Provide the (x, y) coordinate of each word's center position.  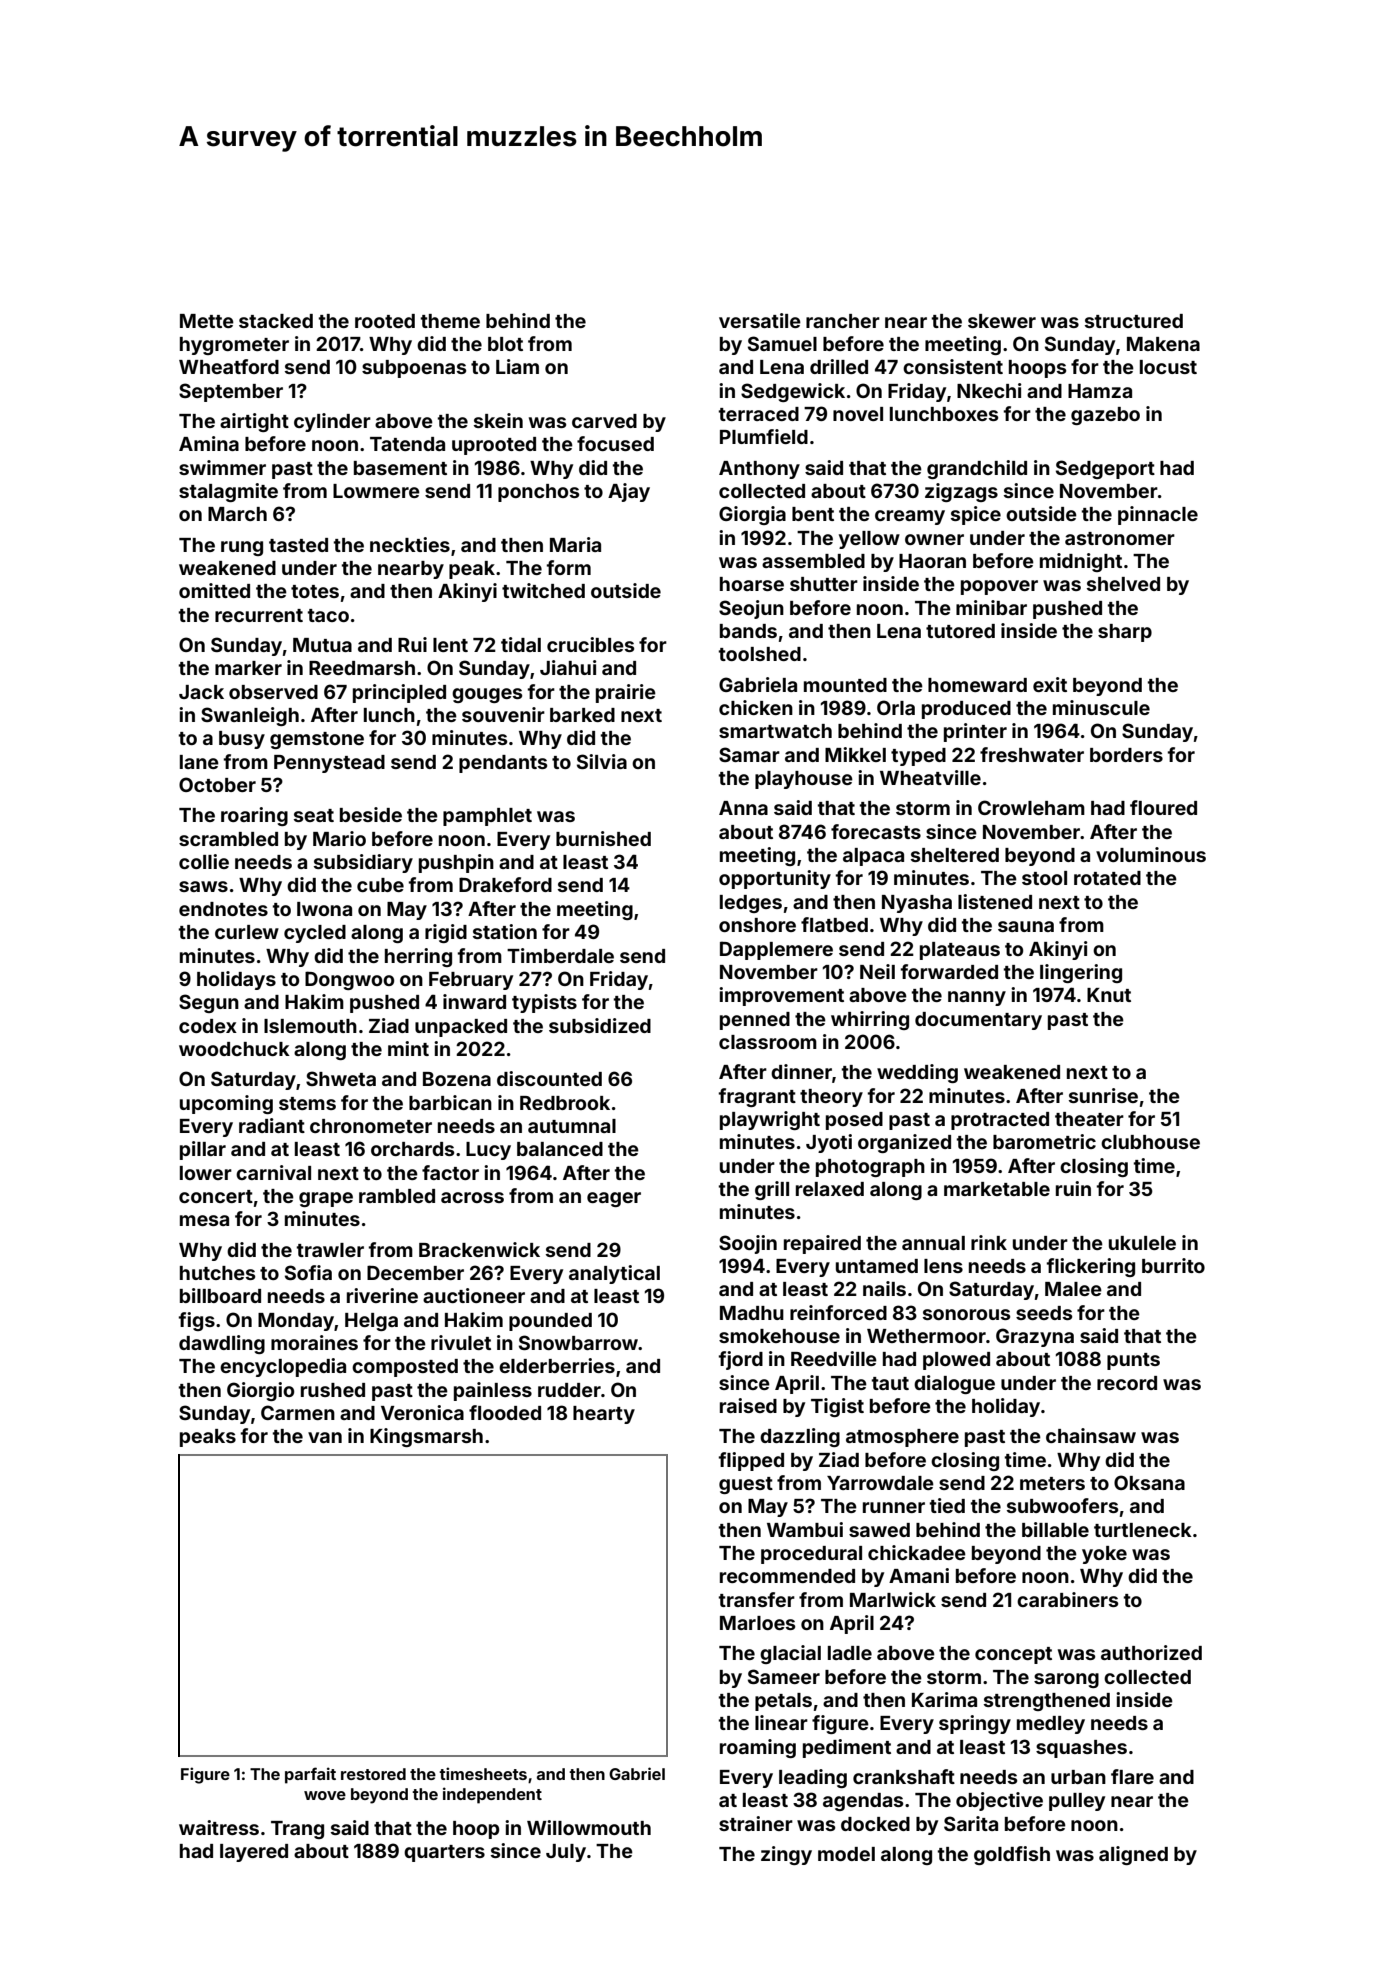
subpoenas (414, 369)
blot (505, 344)
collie (204, 861)
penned (755, 1021)
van (325, 1437)
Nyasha (917, 904)
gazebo (1105, 416)
